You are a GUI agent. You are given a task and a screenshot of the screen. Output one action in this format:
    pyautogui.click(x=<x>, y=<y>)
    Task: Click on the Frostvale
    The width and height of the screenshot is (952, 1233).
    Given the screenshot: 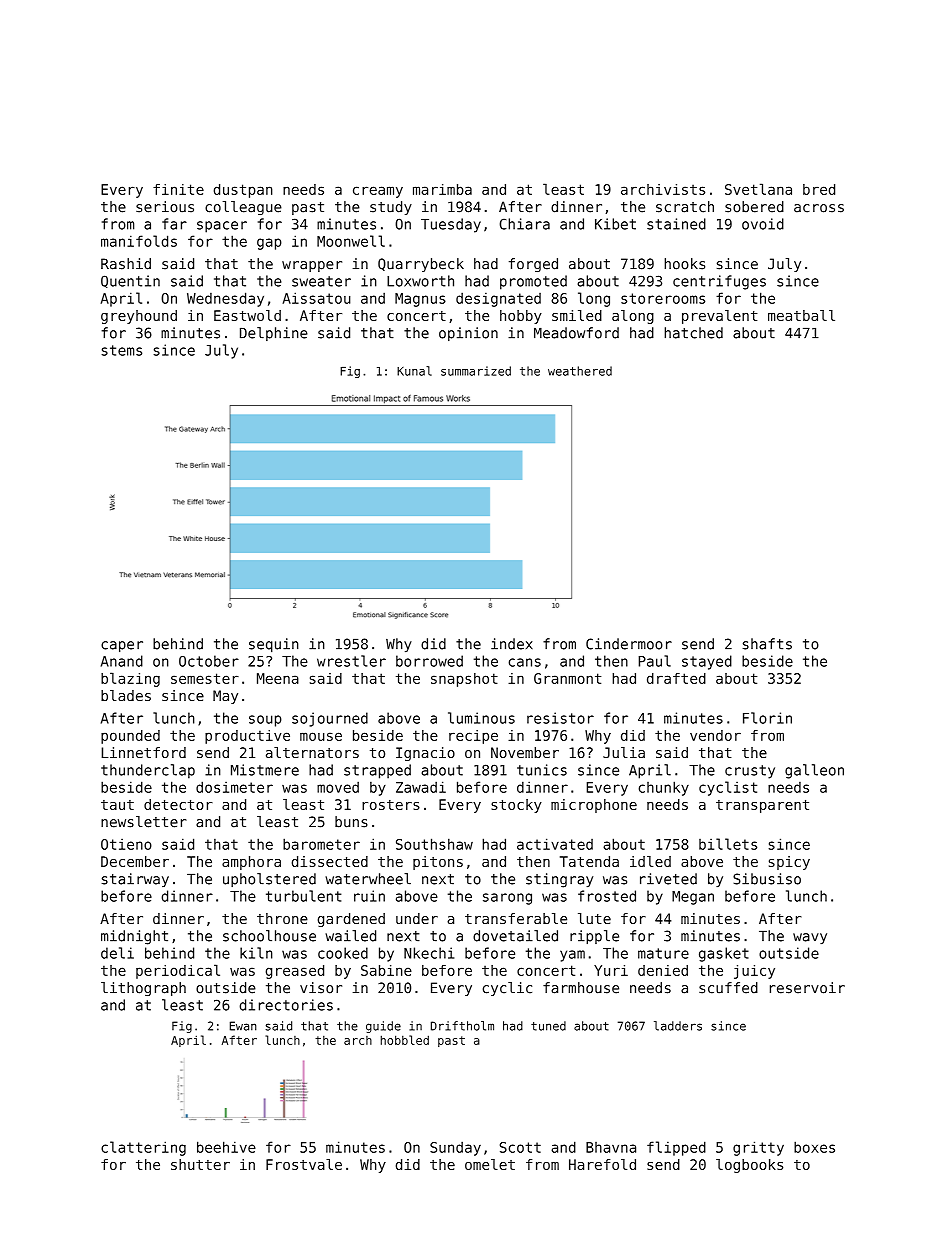 What is the action you would take?
    pyautogui.click(x=304, y=1164)
